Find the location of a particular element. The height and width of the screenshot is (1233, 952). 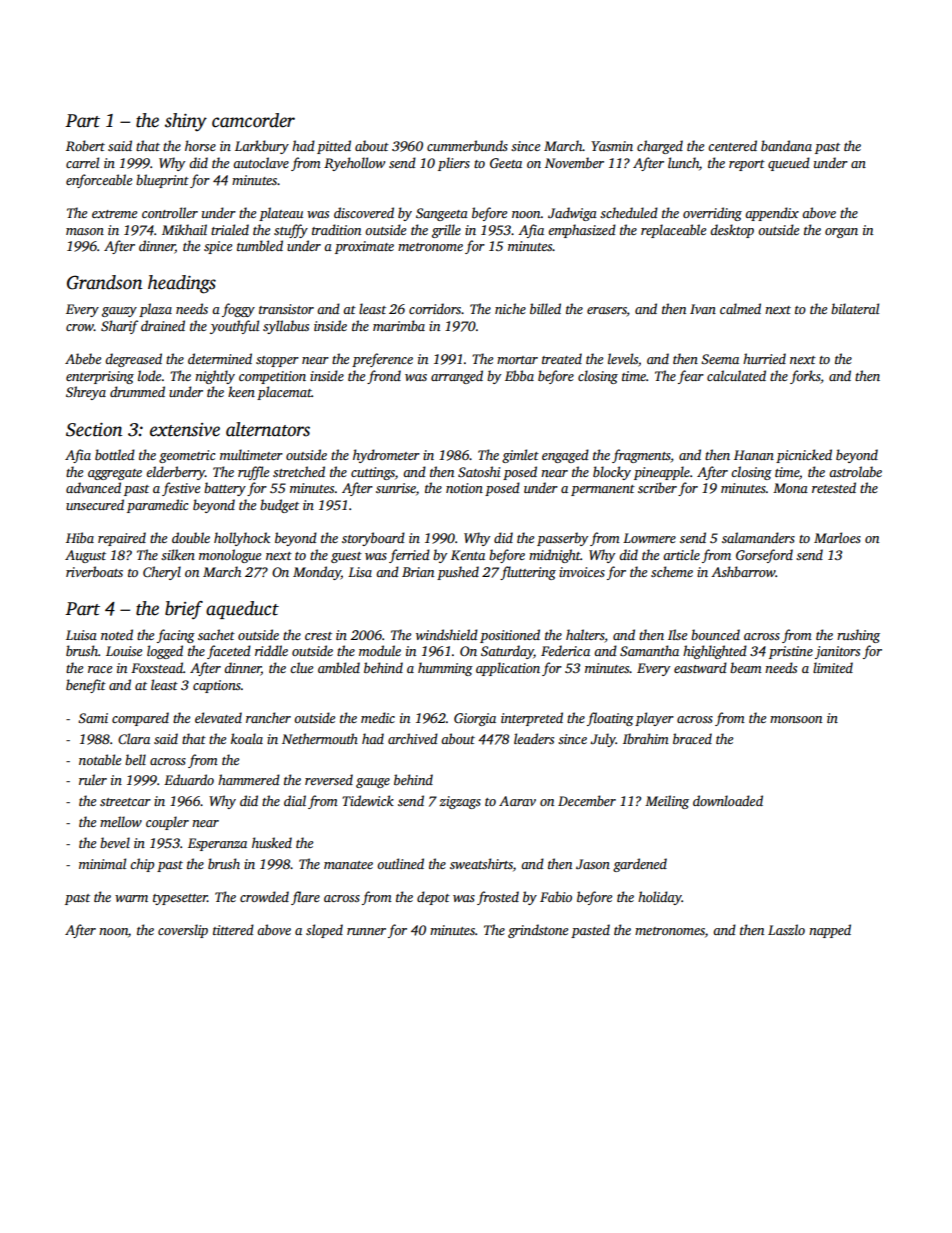

Yasmin is located at coordinates (612, 146).
